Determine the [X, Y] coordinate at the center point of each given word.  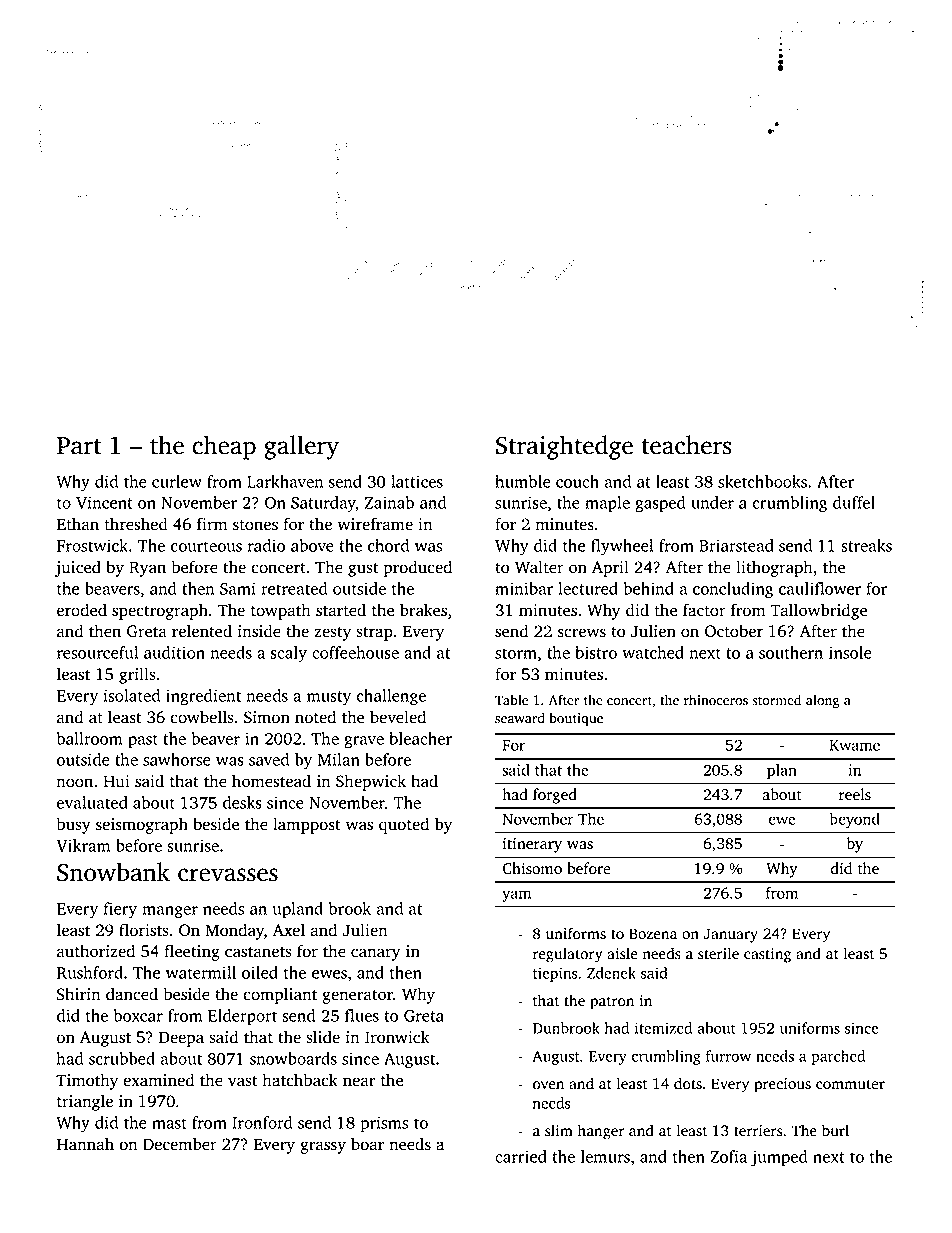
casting [767, 955]
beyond [855, 820]
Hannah [85, 1144]
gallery [301, 447]
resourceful [97, 652]
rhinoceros [716, 700]
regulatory [568, 955]
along [822, 702]
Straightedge [564, 447]
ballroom [90, 738]
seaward [520, 718]
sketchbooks [762, 481]
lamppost [307, 825]
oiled [260, 972]
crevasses [228, 875]
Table [511, 700]
